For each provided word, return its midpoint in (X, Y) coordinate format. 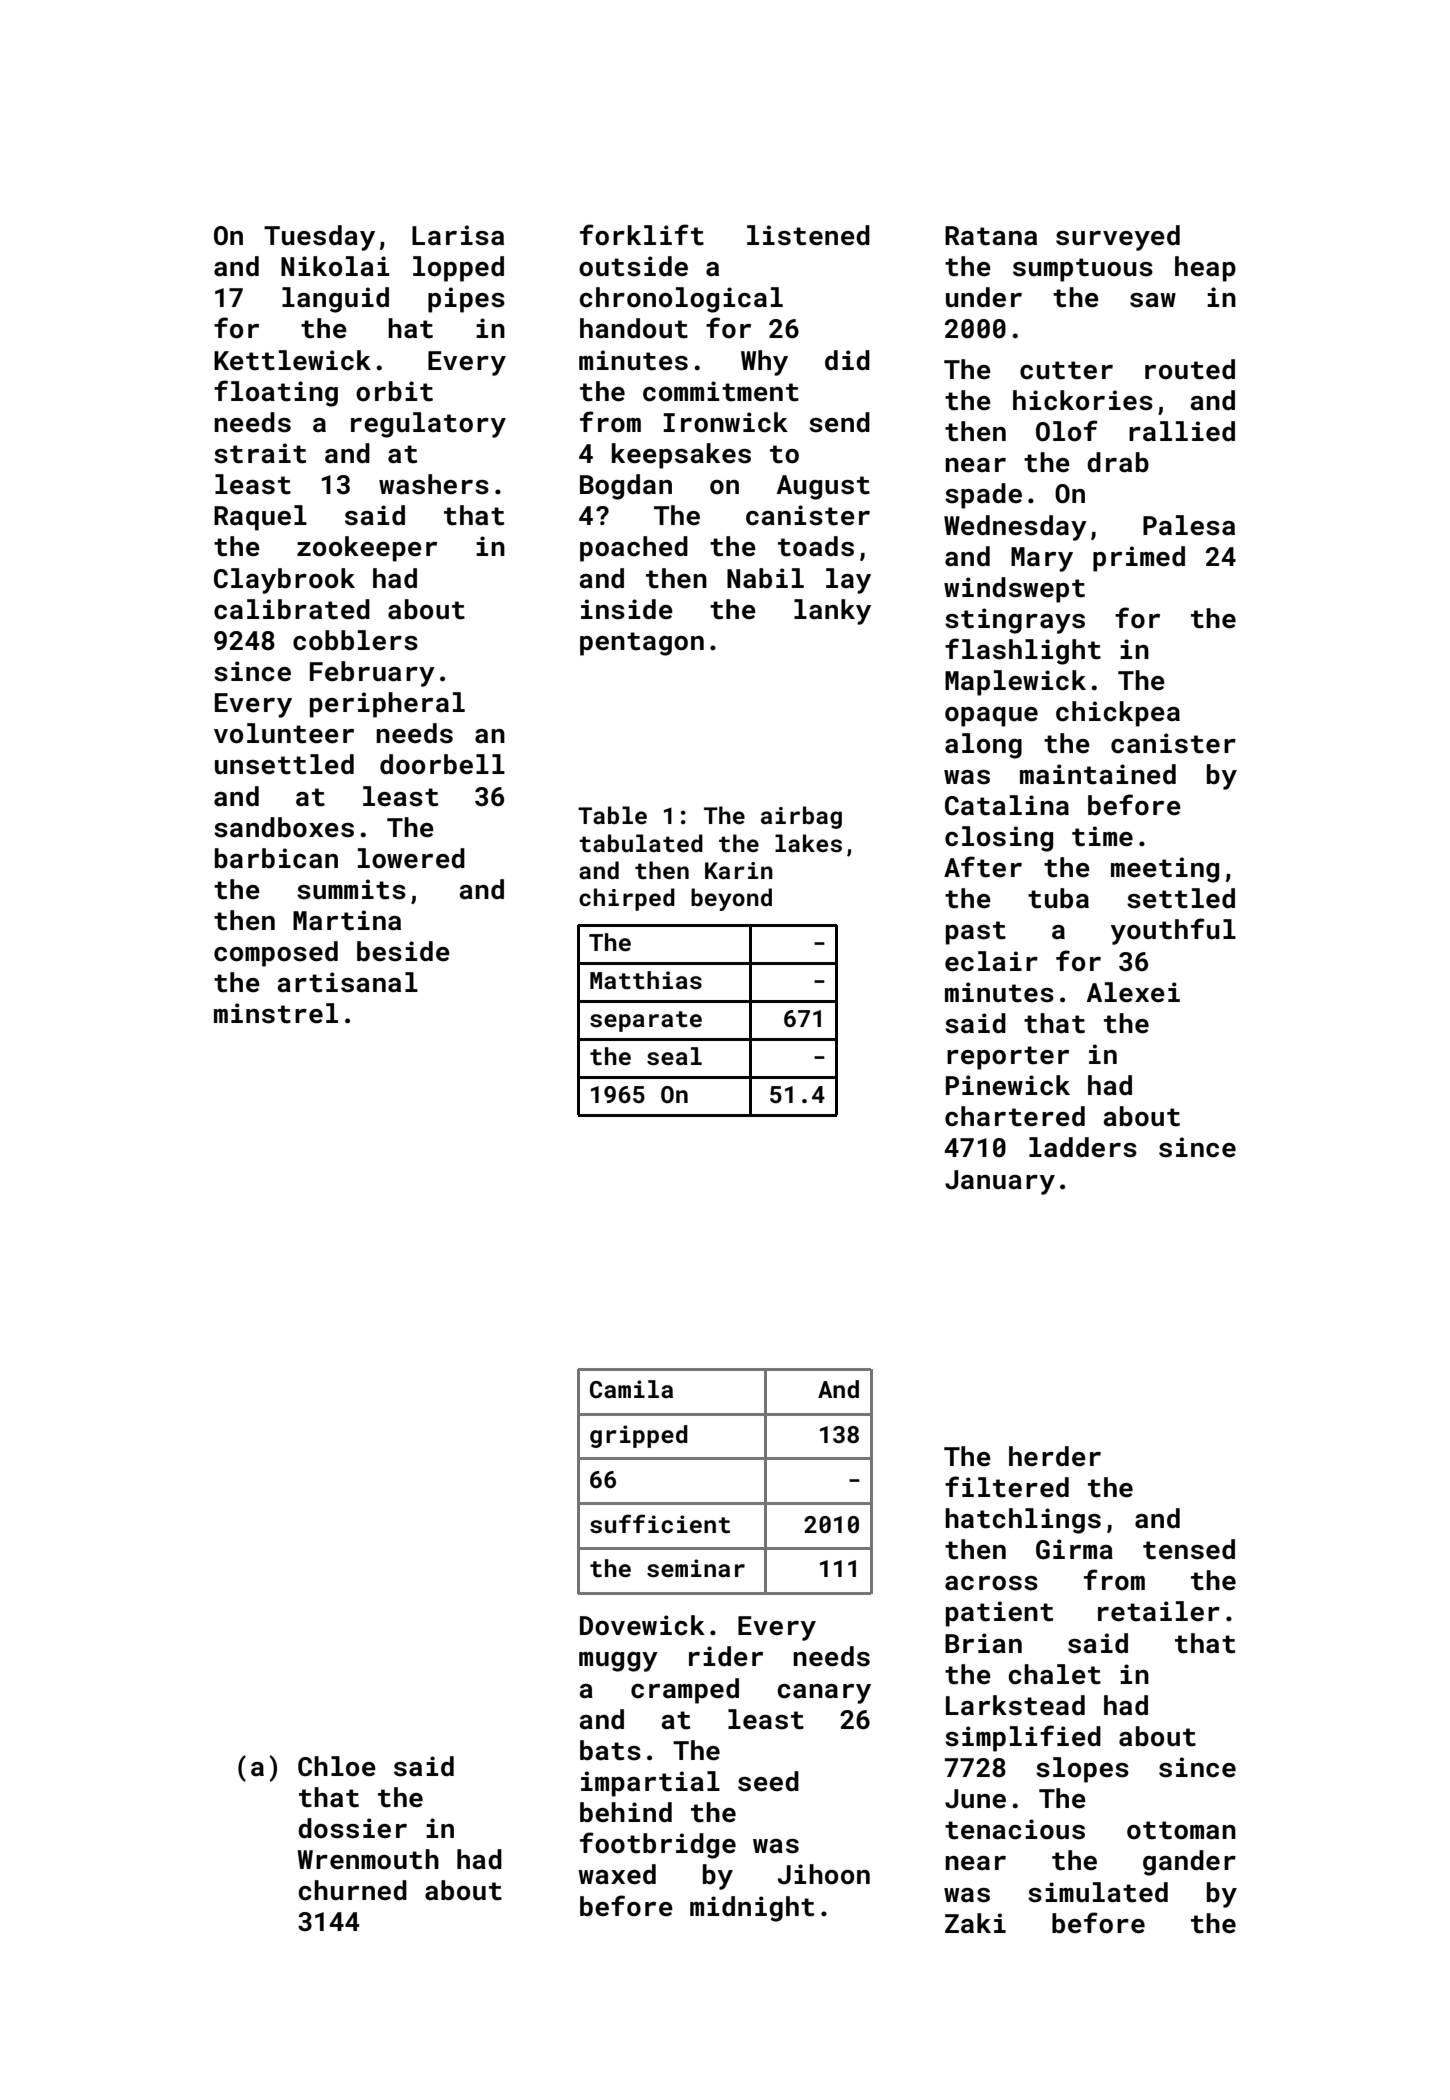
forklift (642, 235)
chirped (627, 899)
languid (335, 300)
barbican (276, 858)
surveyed (1118, 238)
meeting (1165, 870)
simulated (1098, 1892)
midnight (752, 1909)
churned (353, 1890)
